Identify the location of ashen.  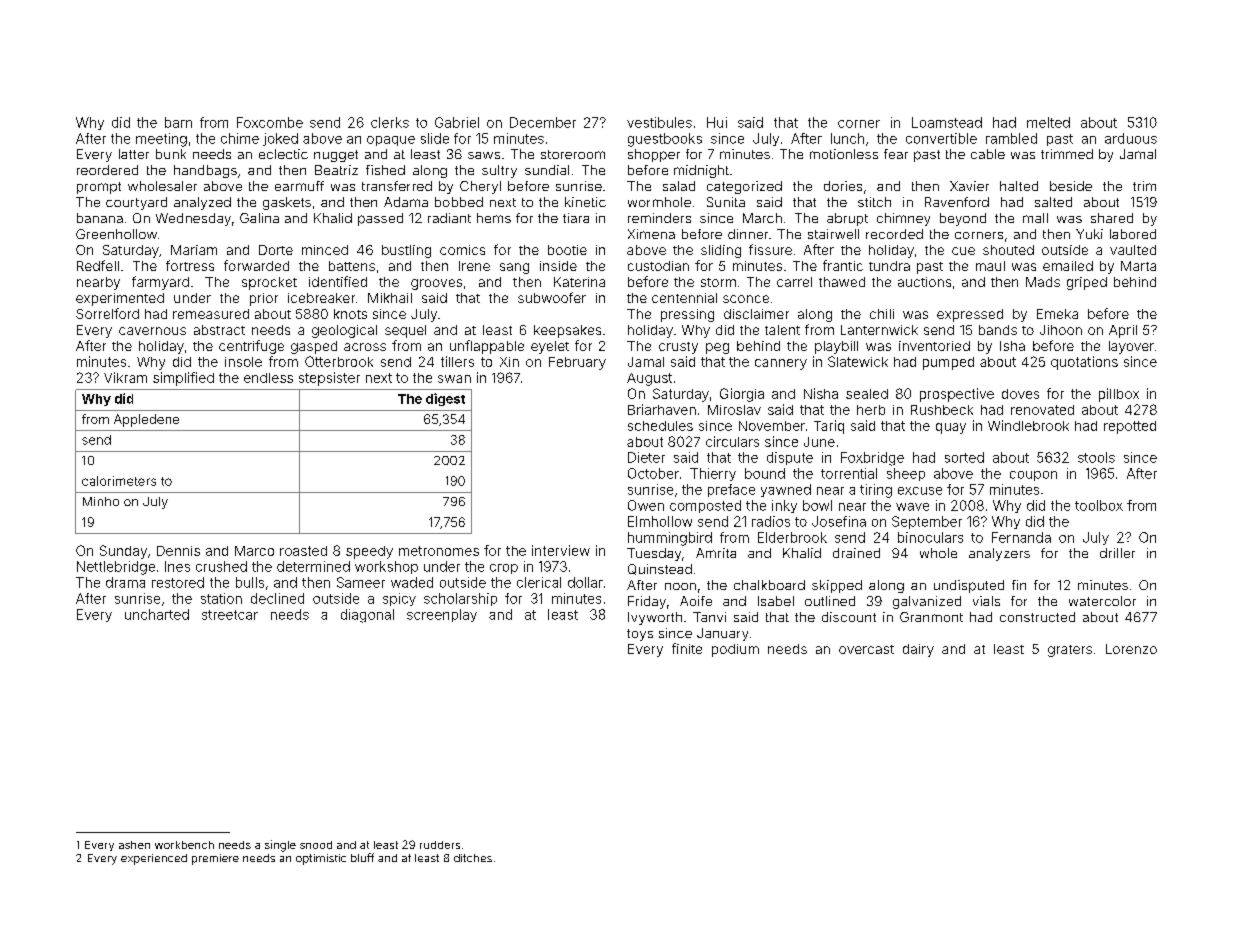
(134, 845).
